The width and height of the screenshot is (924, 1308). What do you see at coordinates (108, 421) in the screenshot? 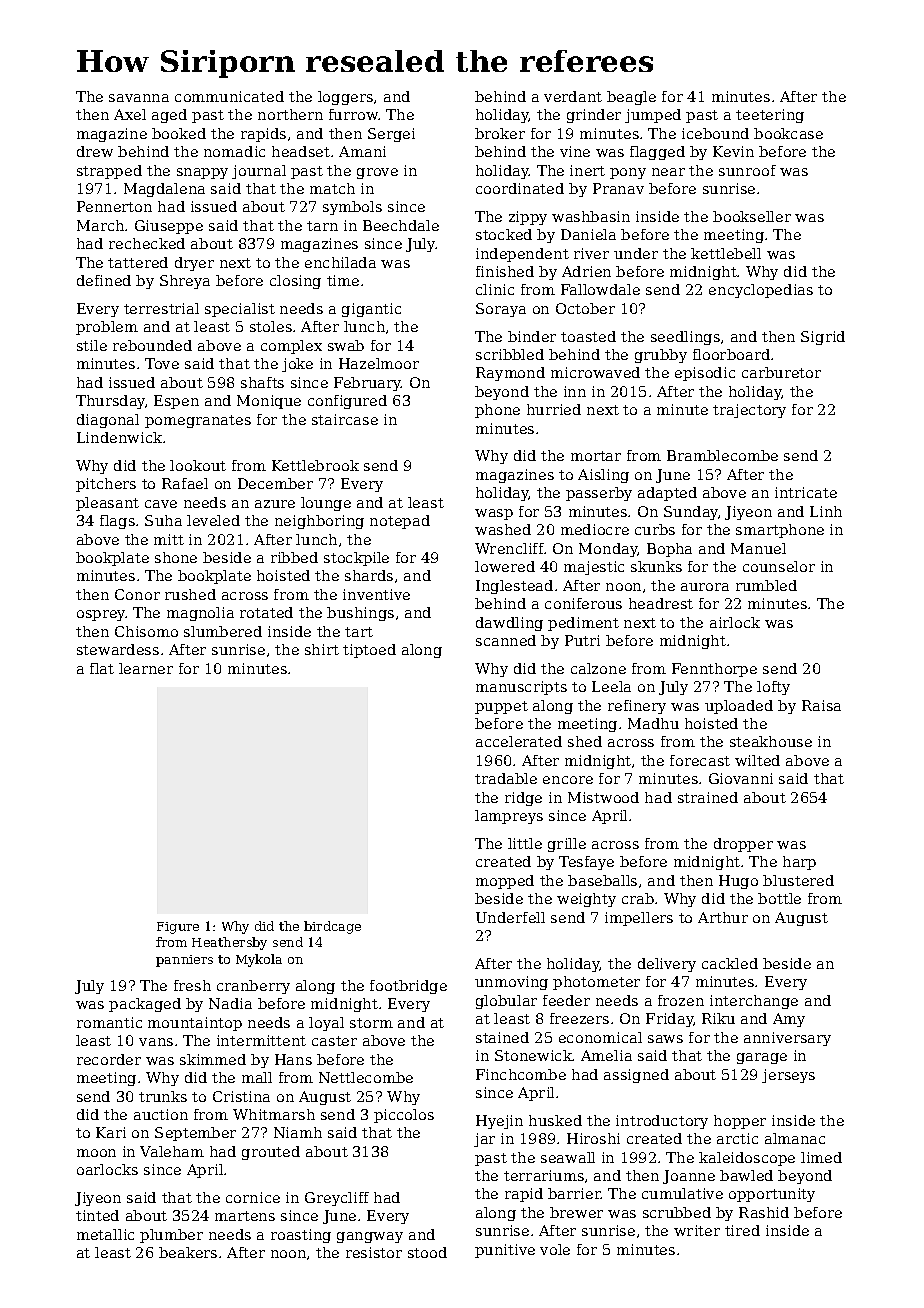
I see `diagonal` at bounding box center [108, 421].
